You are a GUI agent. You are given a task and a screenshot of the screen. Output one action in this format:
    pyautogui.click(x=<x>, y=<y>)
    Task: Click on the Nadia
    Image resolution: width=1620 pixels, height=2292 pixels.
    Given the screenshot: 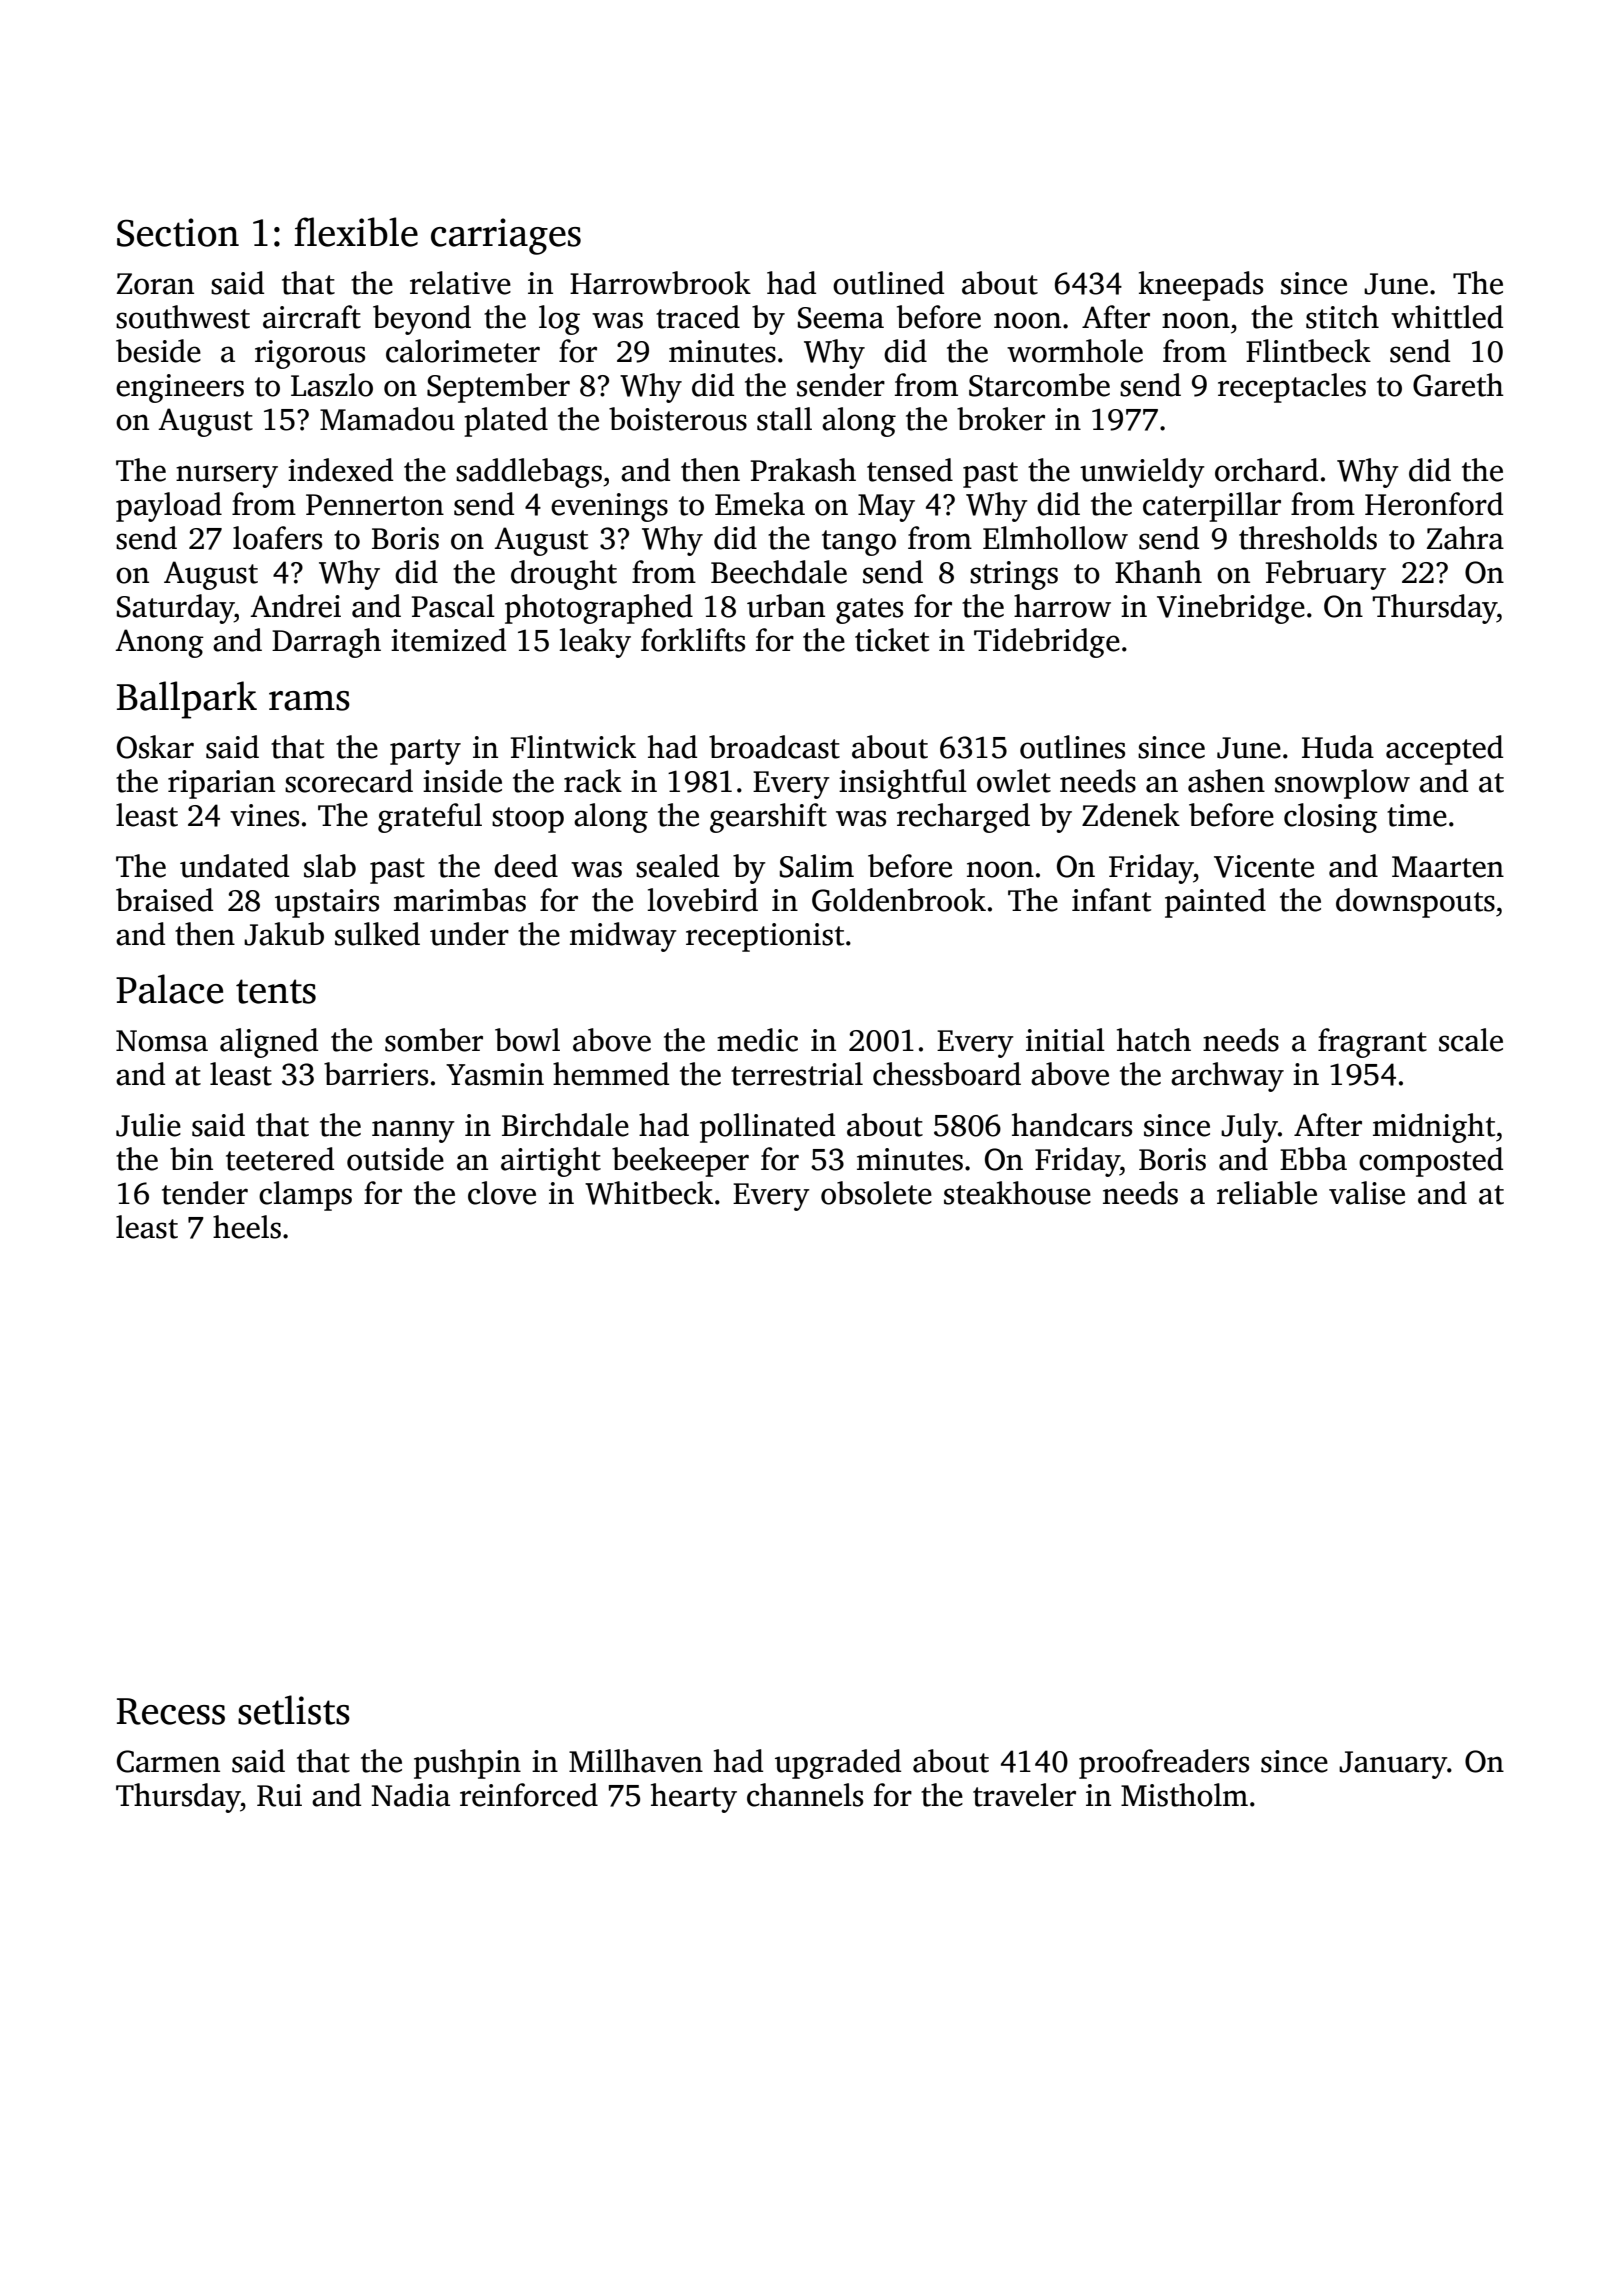 What is the action you would take?
    pyautogui.click(x=410, y=1795)
